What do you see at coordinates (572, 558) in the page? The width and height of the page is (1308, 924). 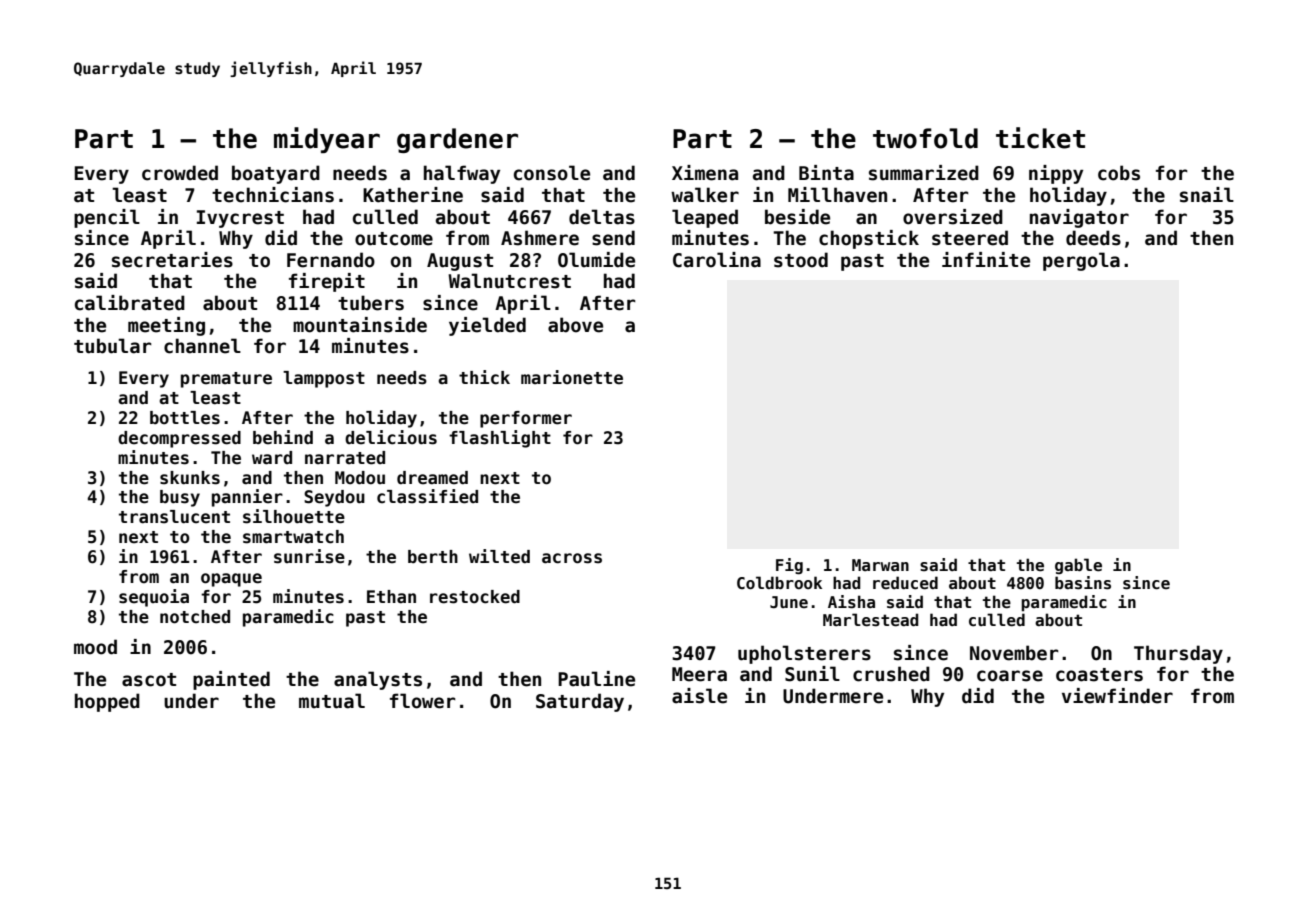 I see `across` at bounding box center [572, 558].
